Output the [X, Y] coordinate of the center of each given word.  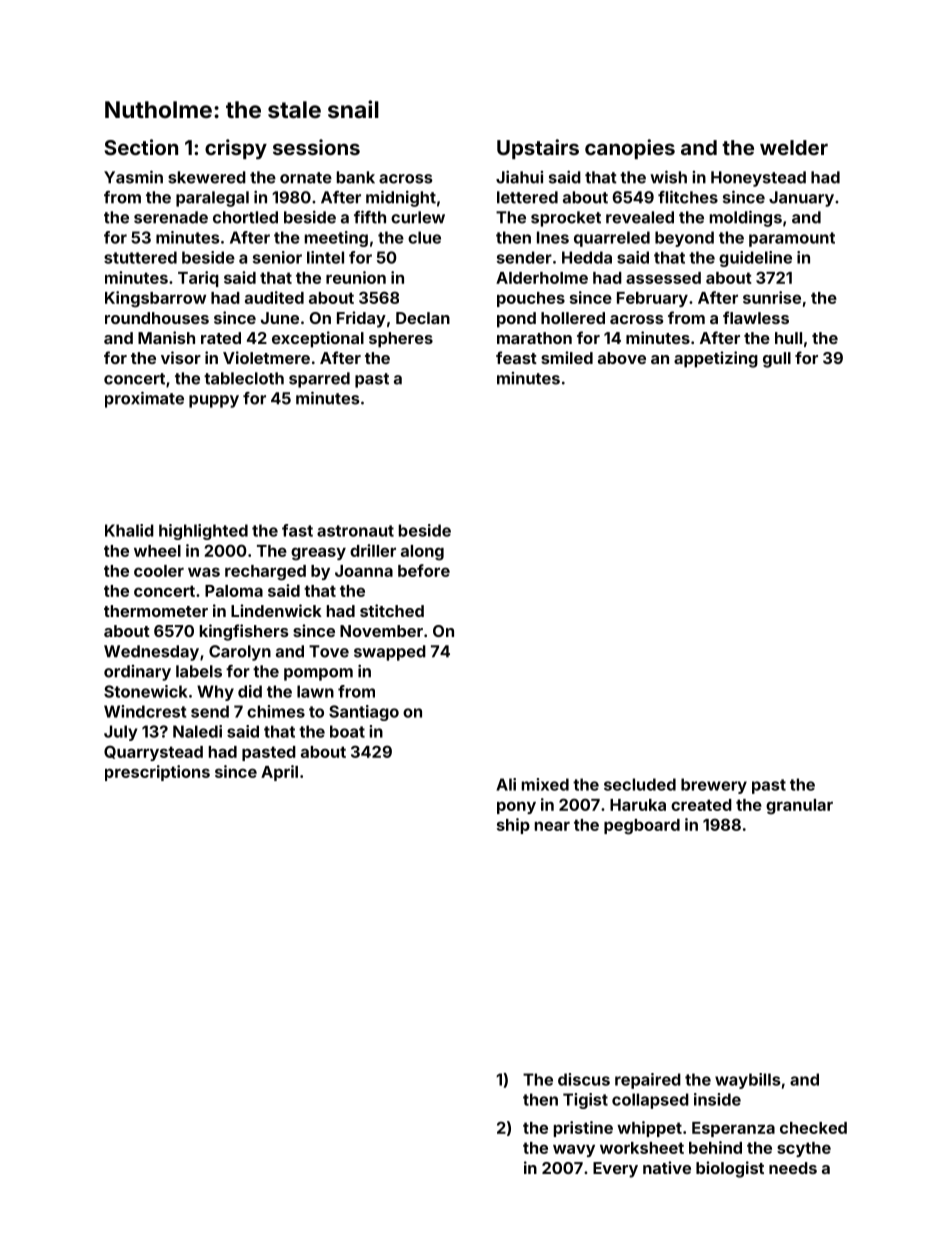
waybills [748, 1081]
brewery [714, 786]
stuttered [140, 257]
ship [513, 826]
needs [793, 1168]
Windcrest [145, 711]
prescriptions [157, 773]
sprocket [566, 219]
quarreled [612, 239]
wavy [574, 1150]
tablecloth [244, 378]
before [424, 570]
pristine [583, 1129]
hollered [573, 318]
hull [788, 338]
